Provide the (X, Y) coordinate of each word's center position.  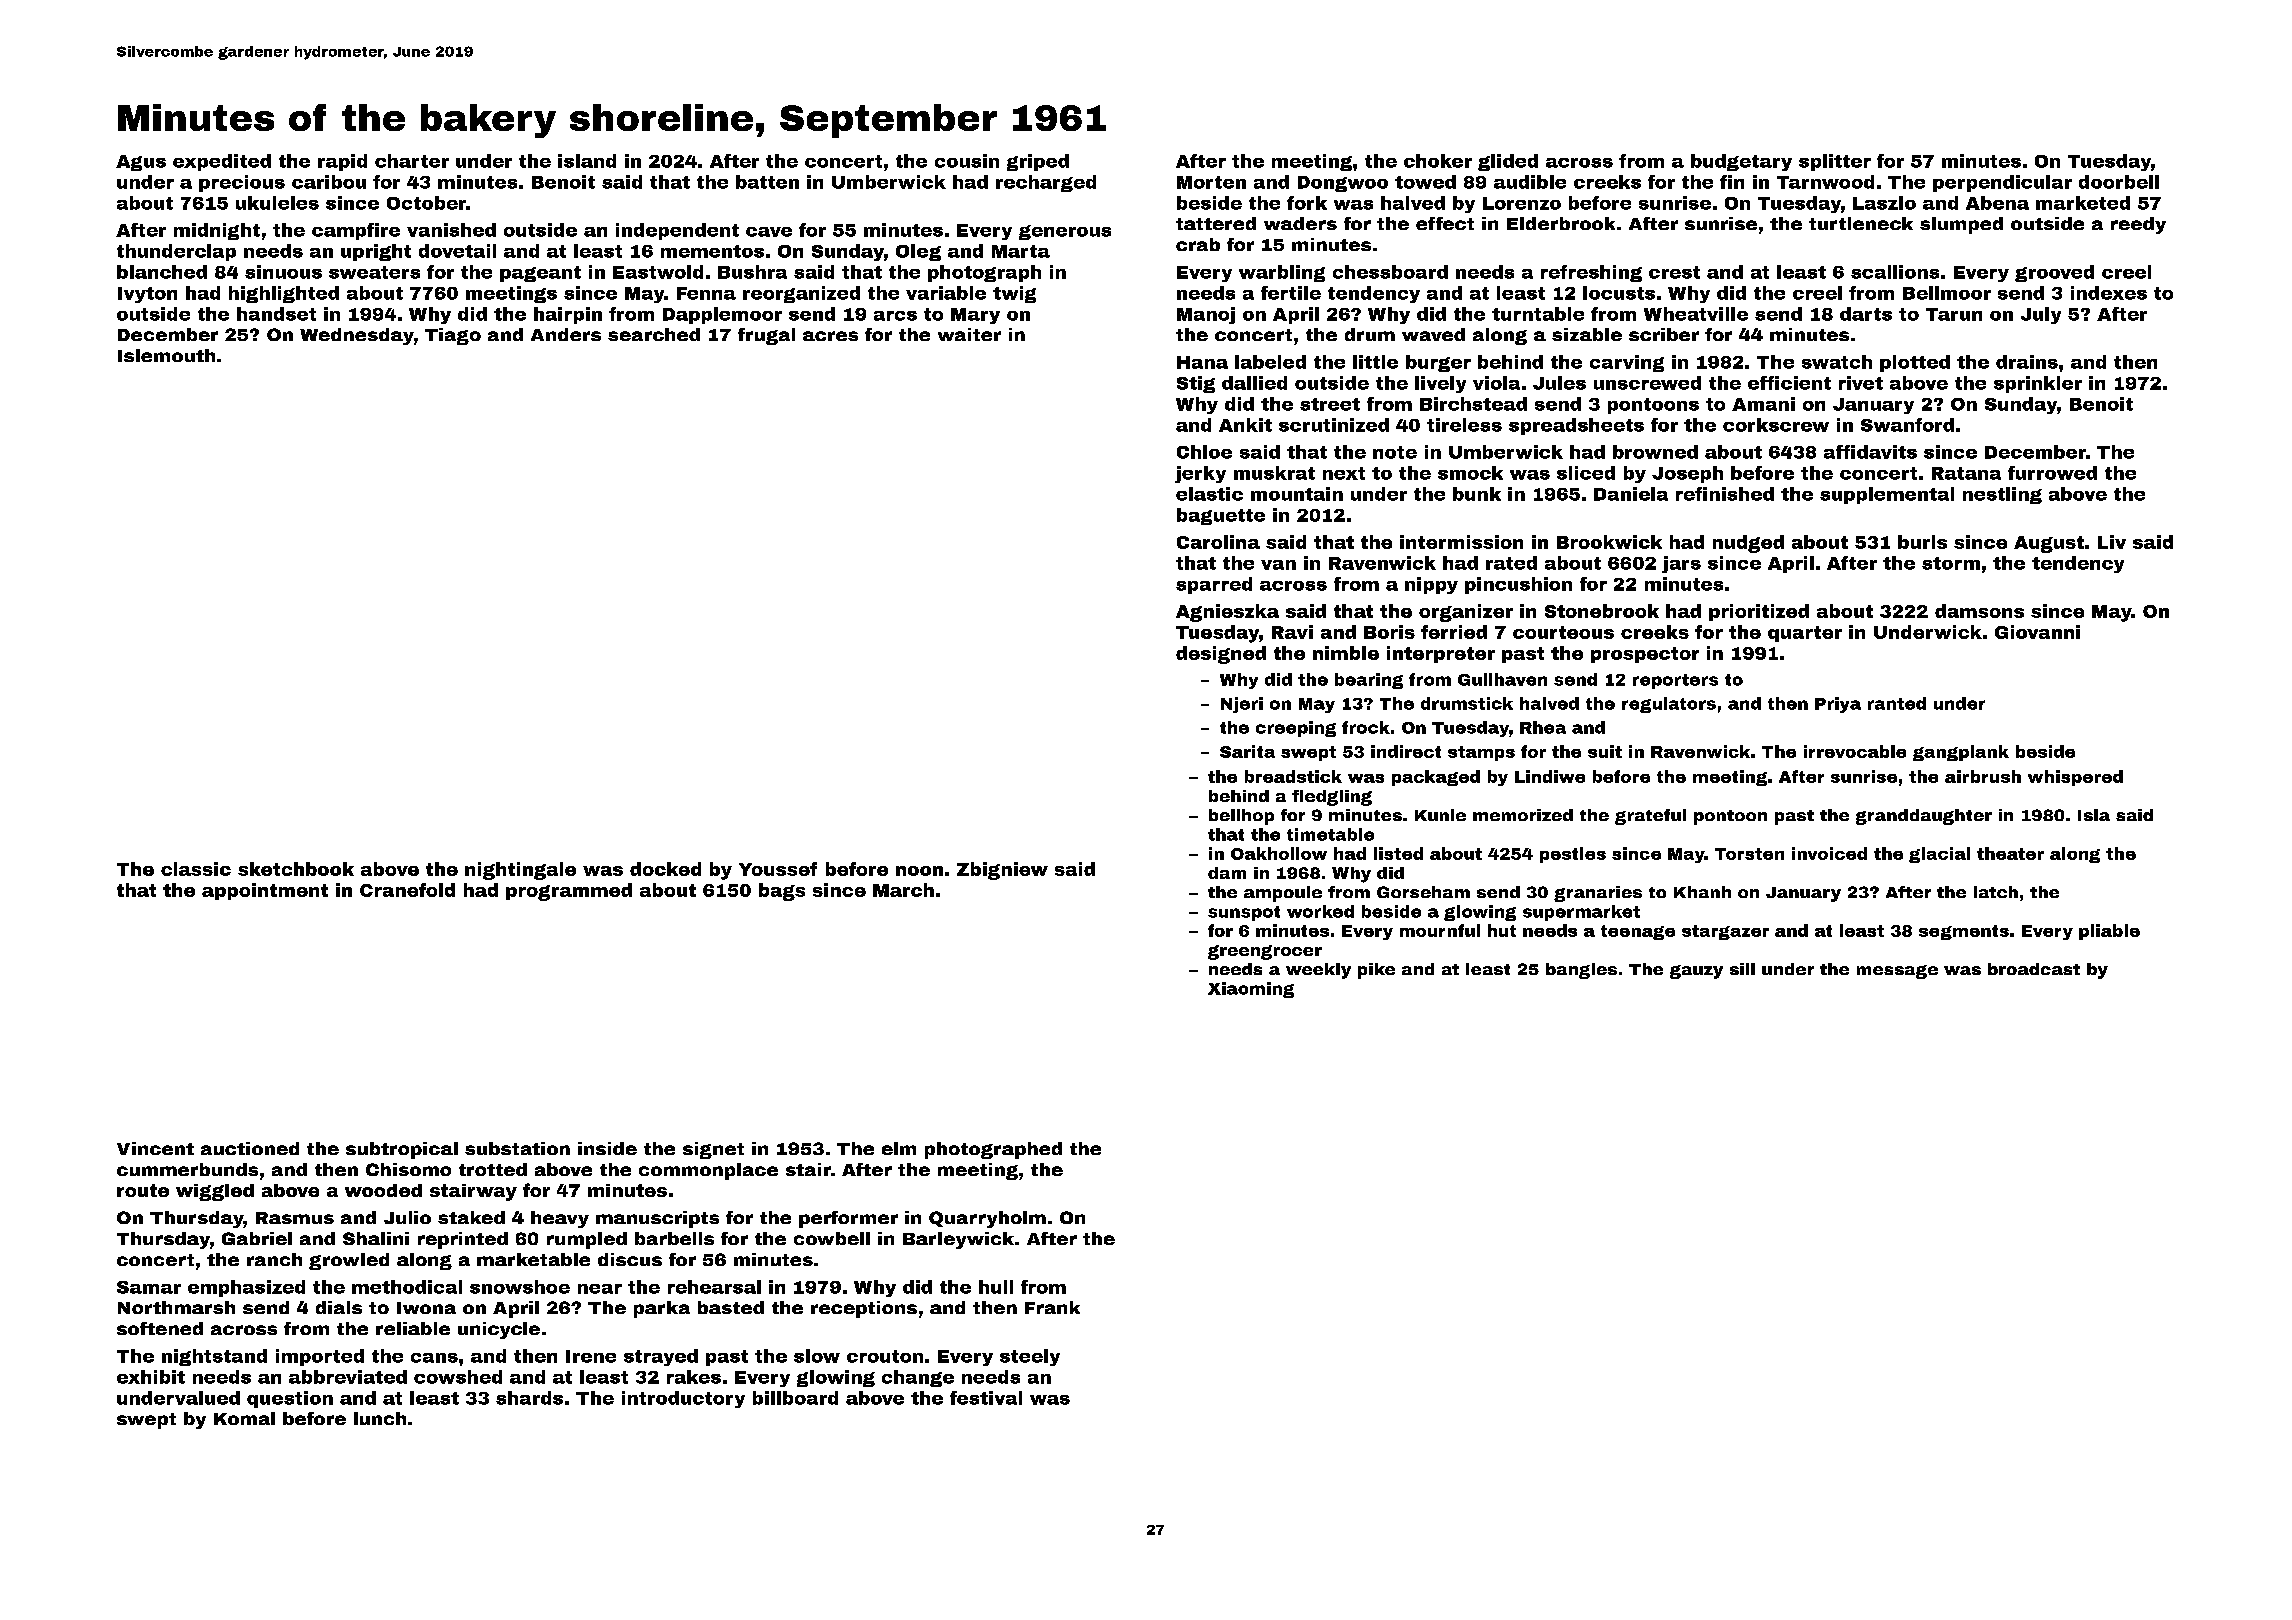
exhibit (151, 1377)
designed (1221, 655)
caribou (329, 182)
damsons (1979, 611)
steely (1030, 1357)
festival (986, 1398)
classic (196, 869)
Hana (1202, 362)
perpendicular (2002, 183)
